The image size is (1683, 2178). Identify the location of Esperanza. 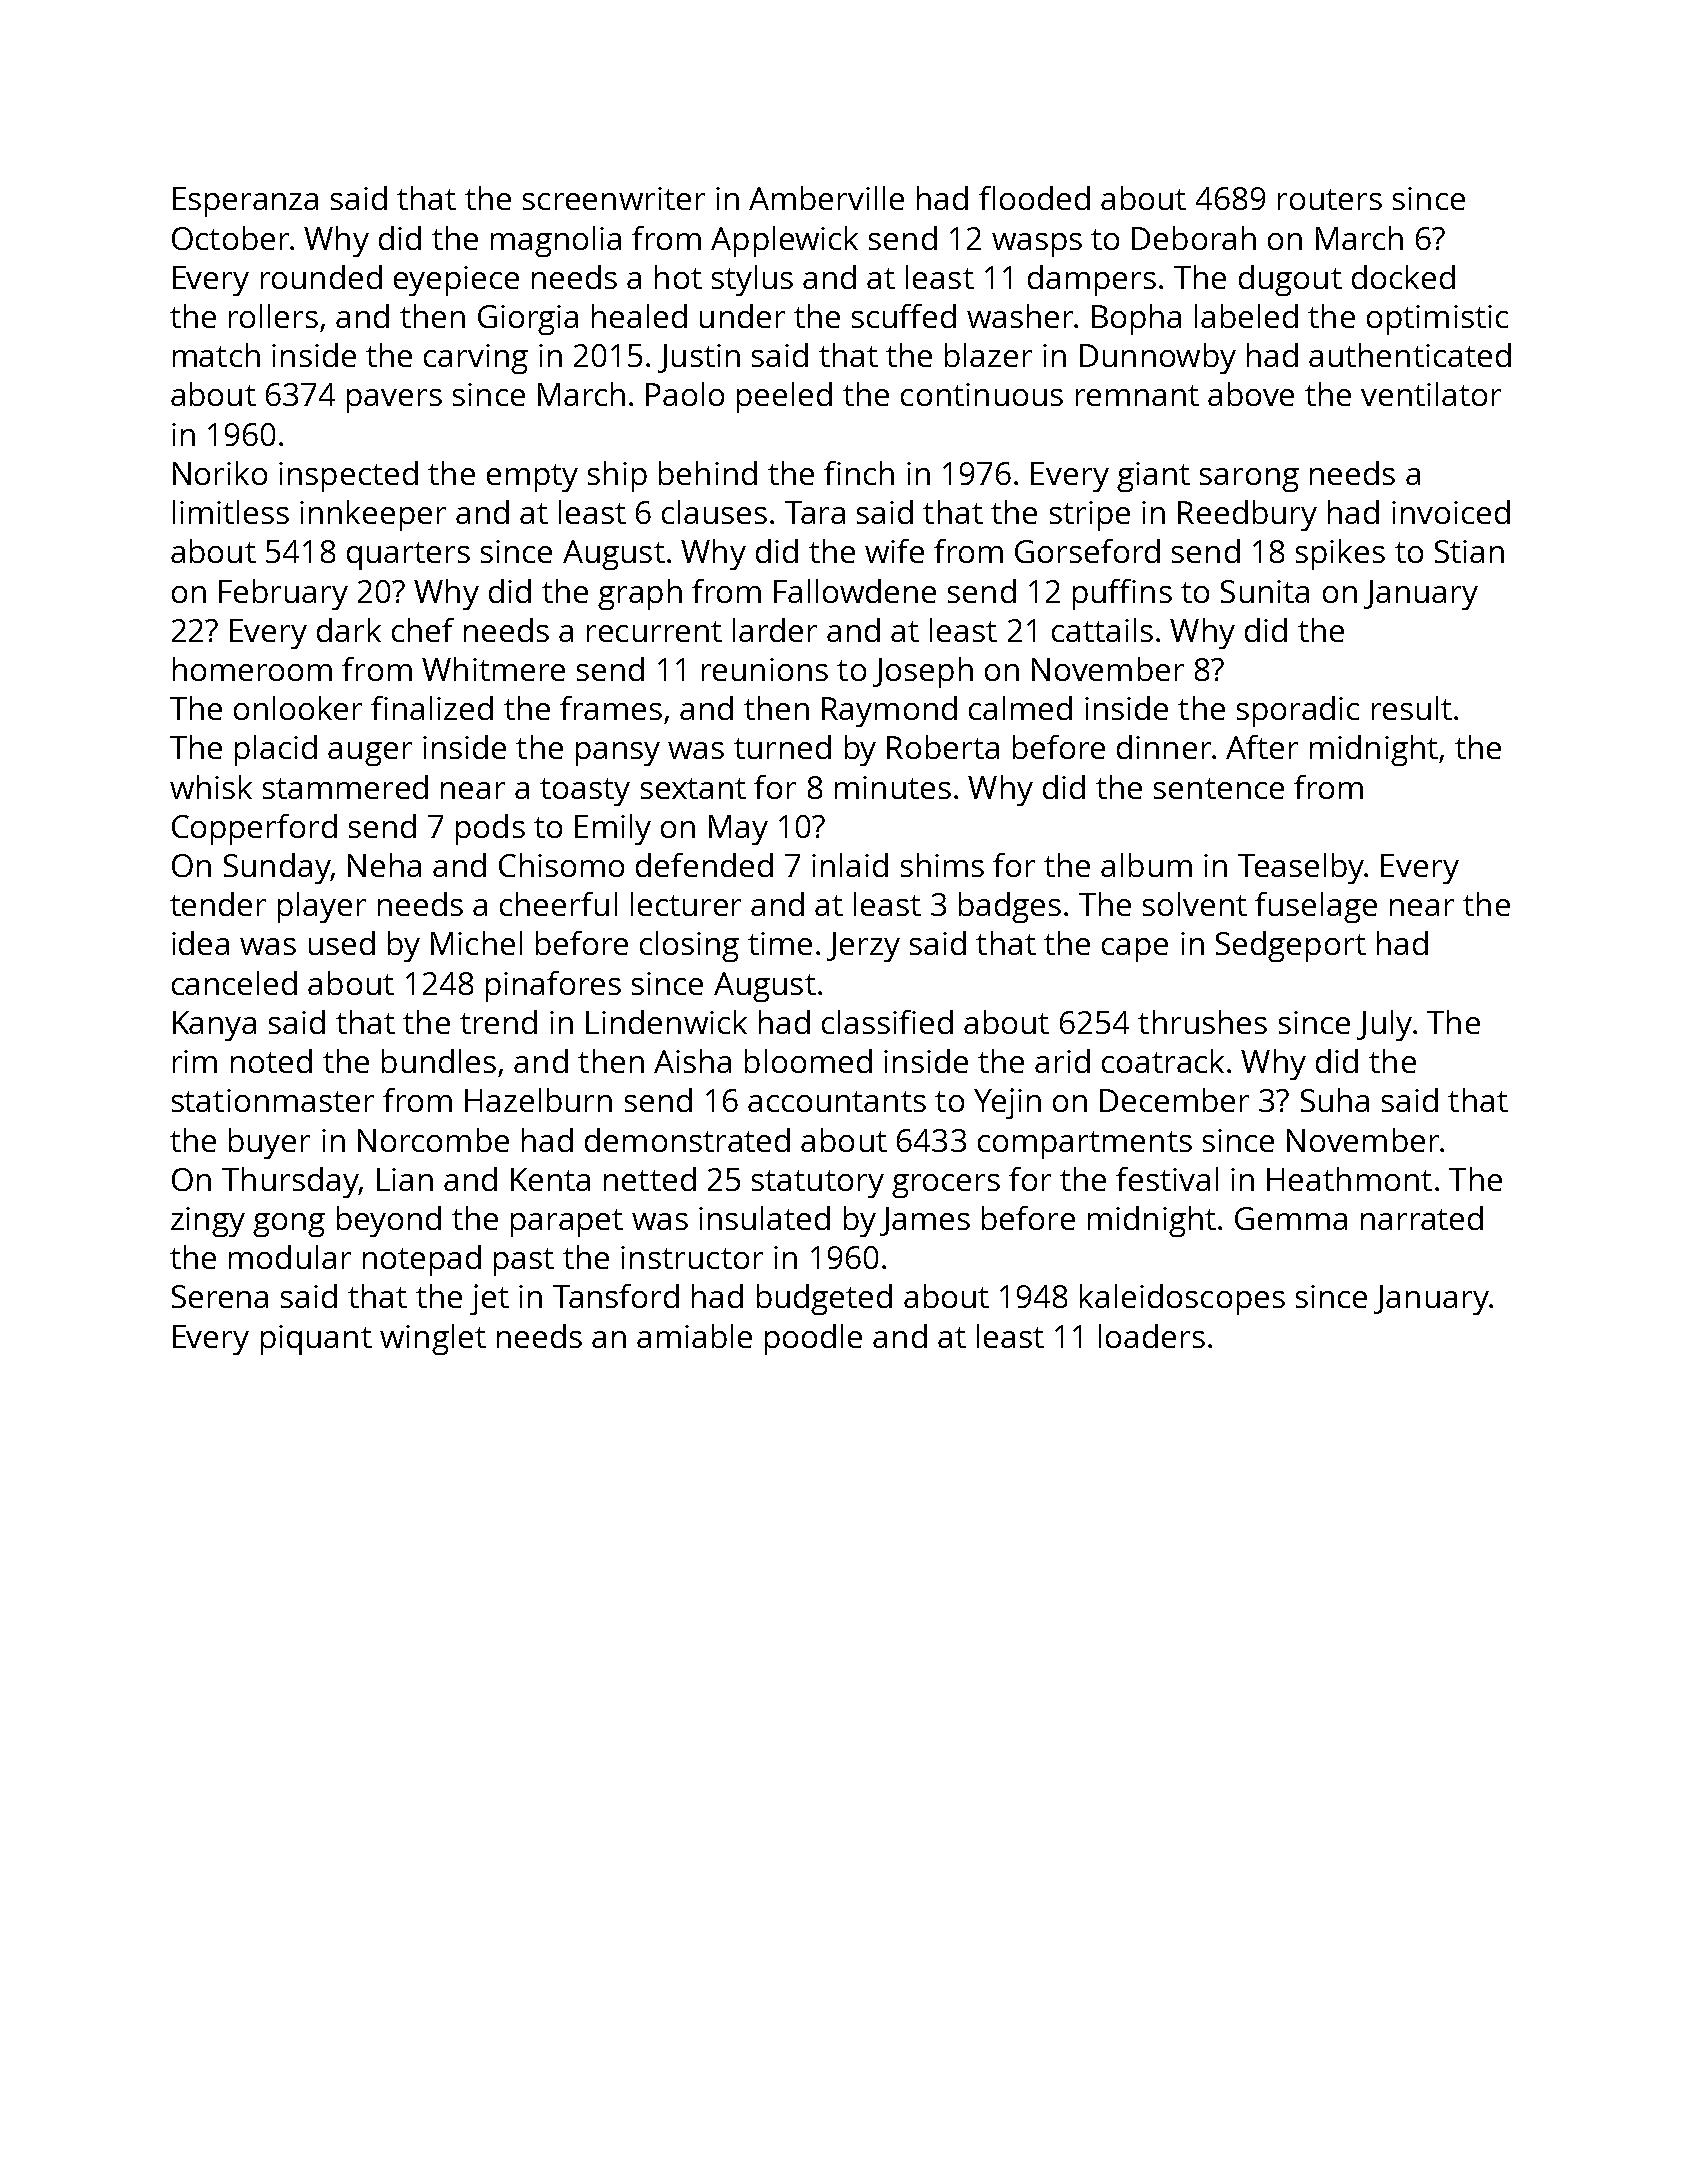
(245, 202).
